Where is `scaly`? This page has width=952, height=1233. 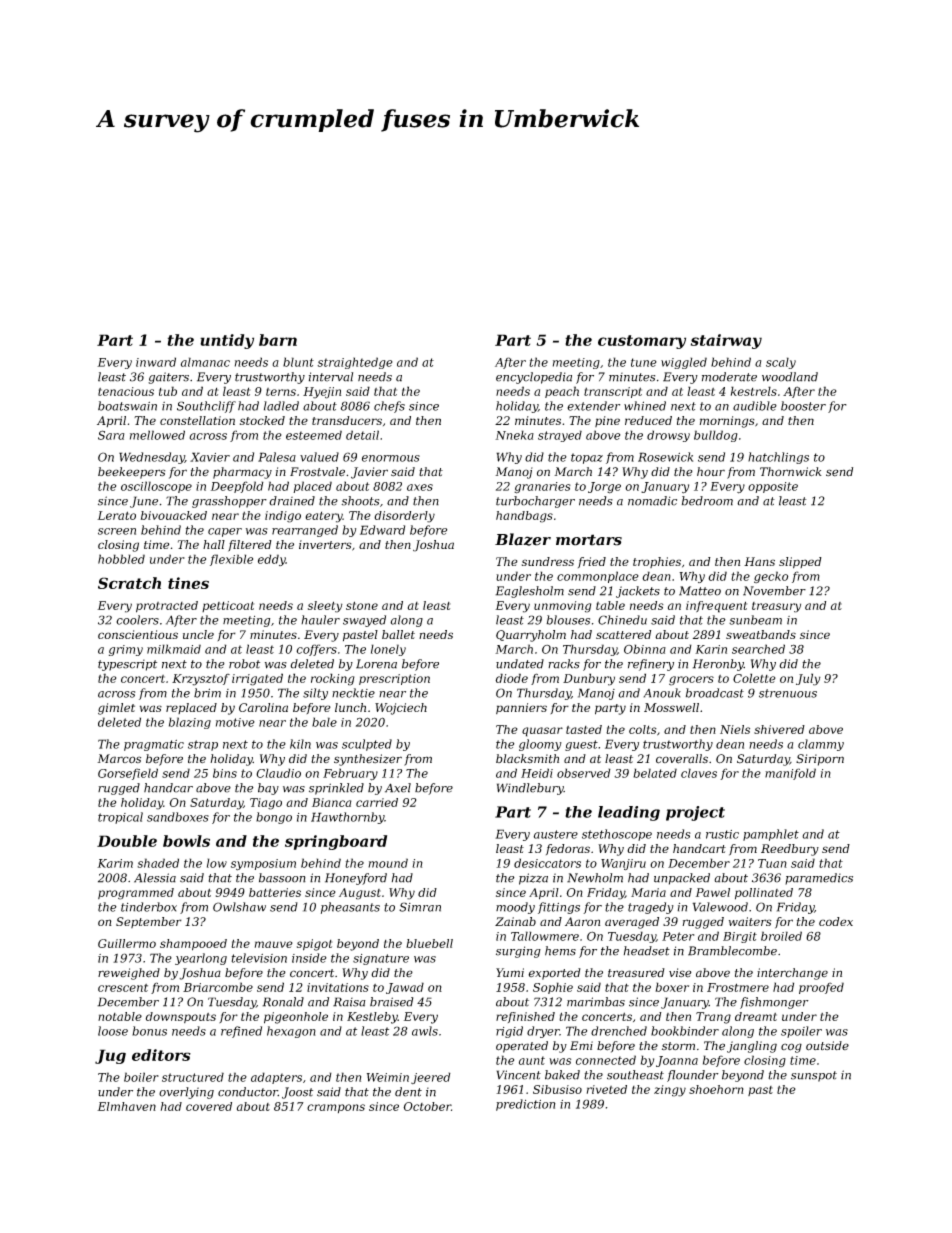
scaly is located at coordinates (781, 363).
